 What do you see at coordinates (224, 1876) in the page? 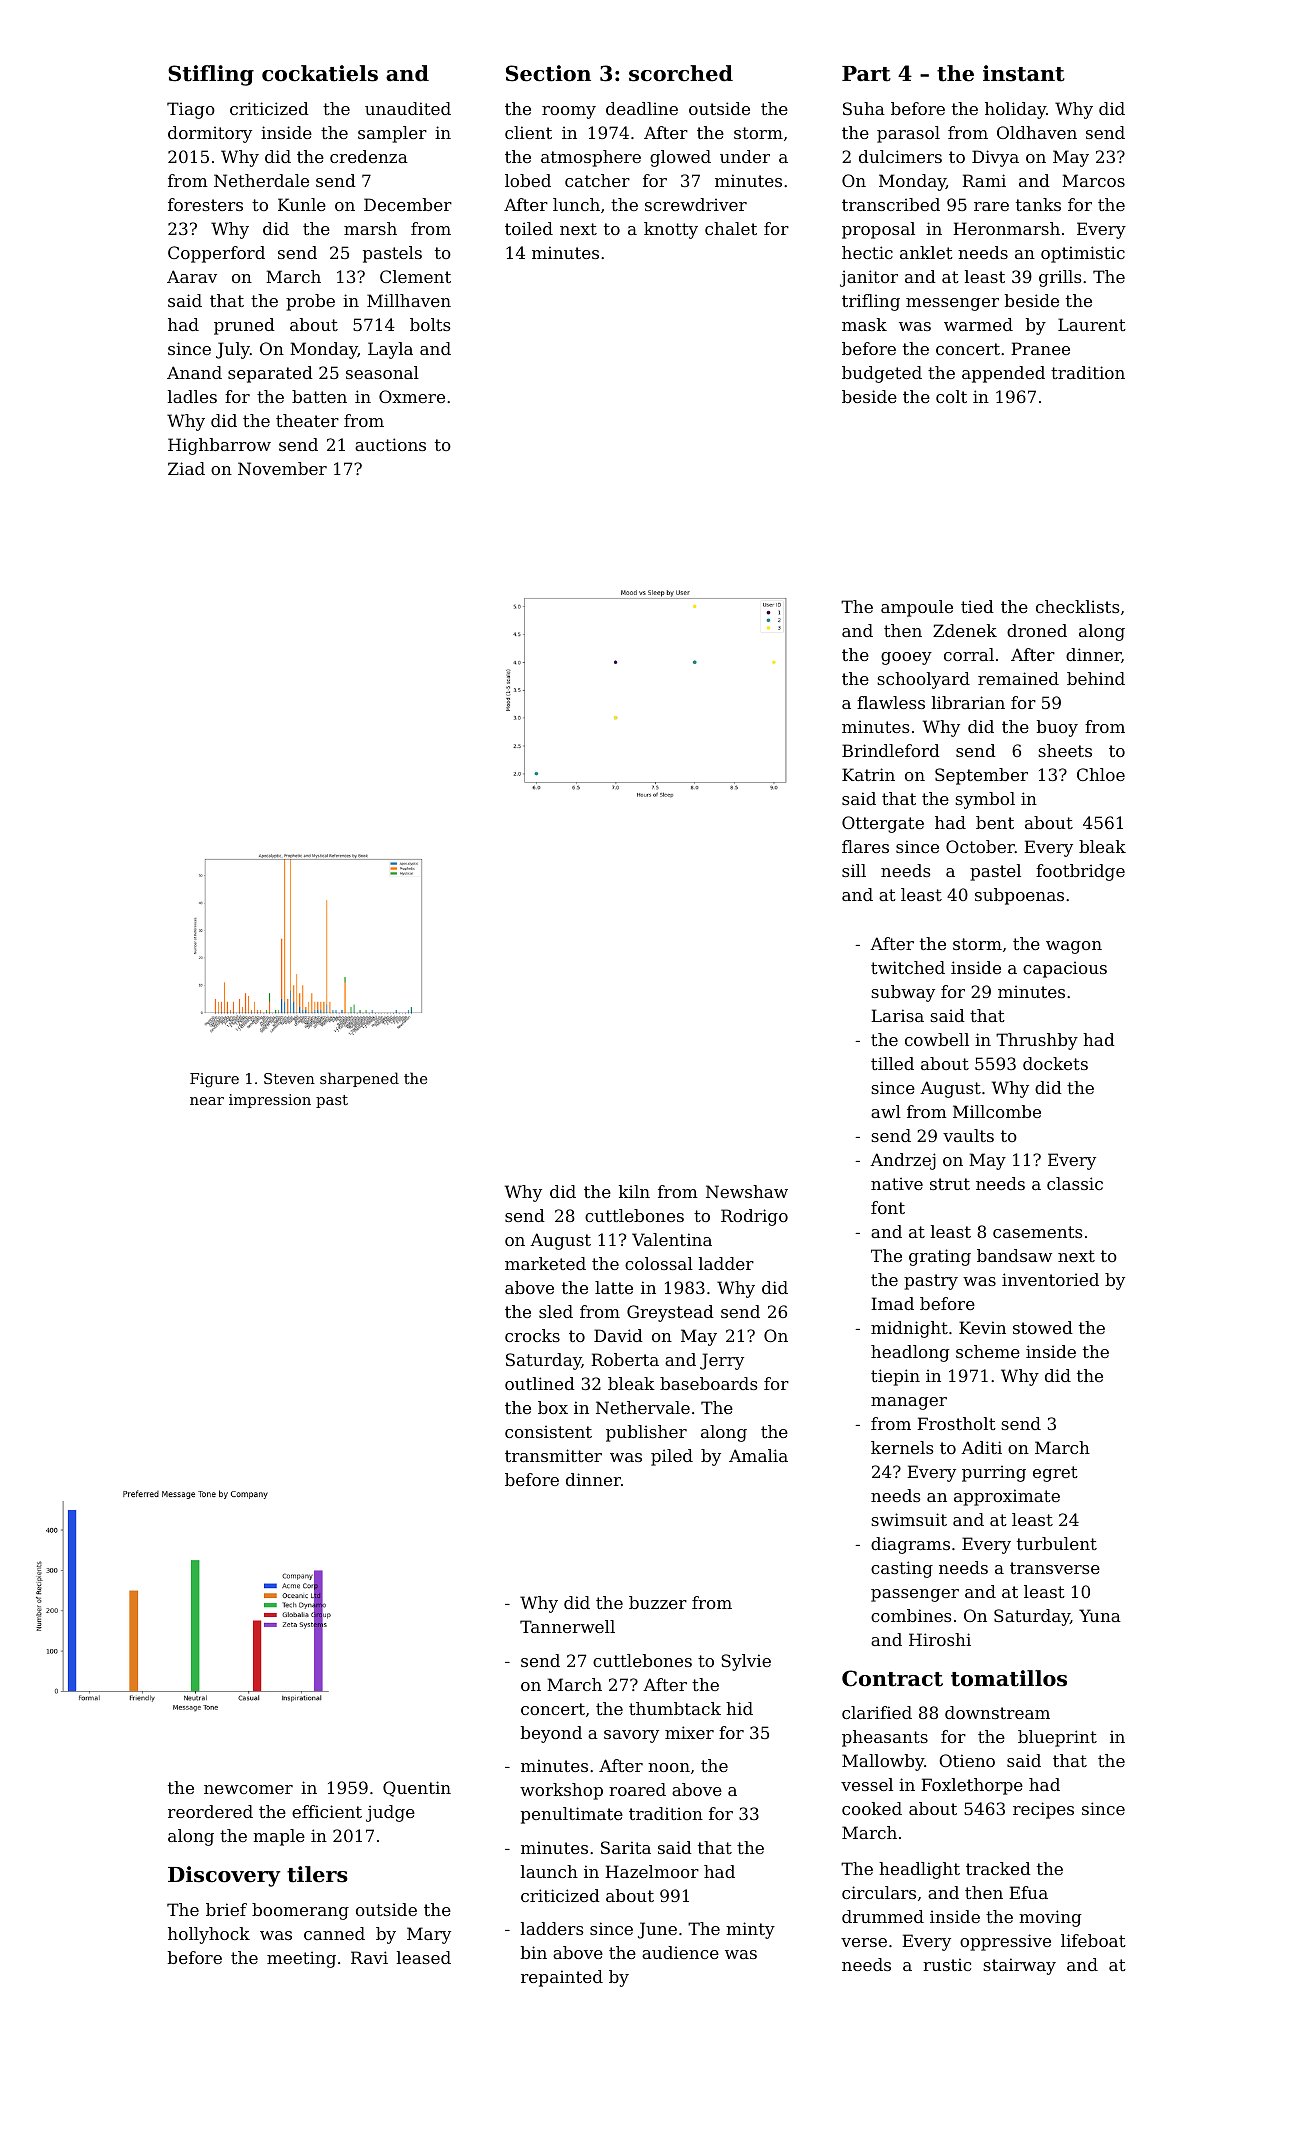
I see `Discovery` at bounding box center [224, 1876].
